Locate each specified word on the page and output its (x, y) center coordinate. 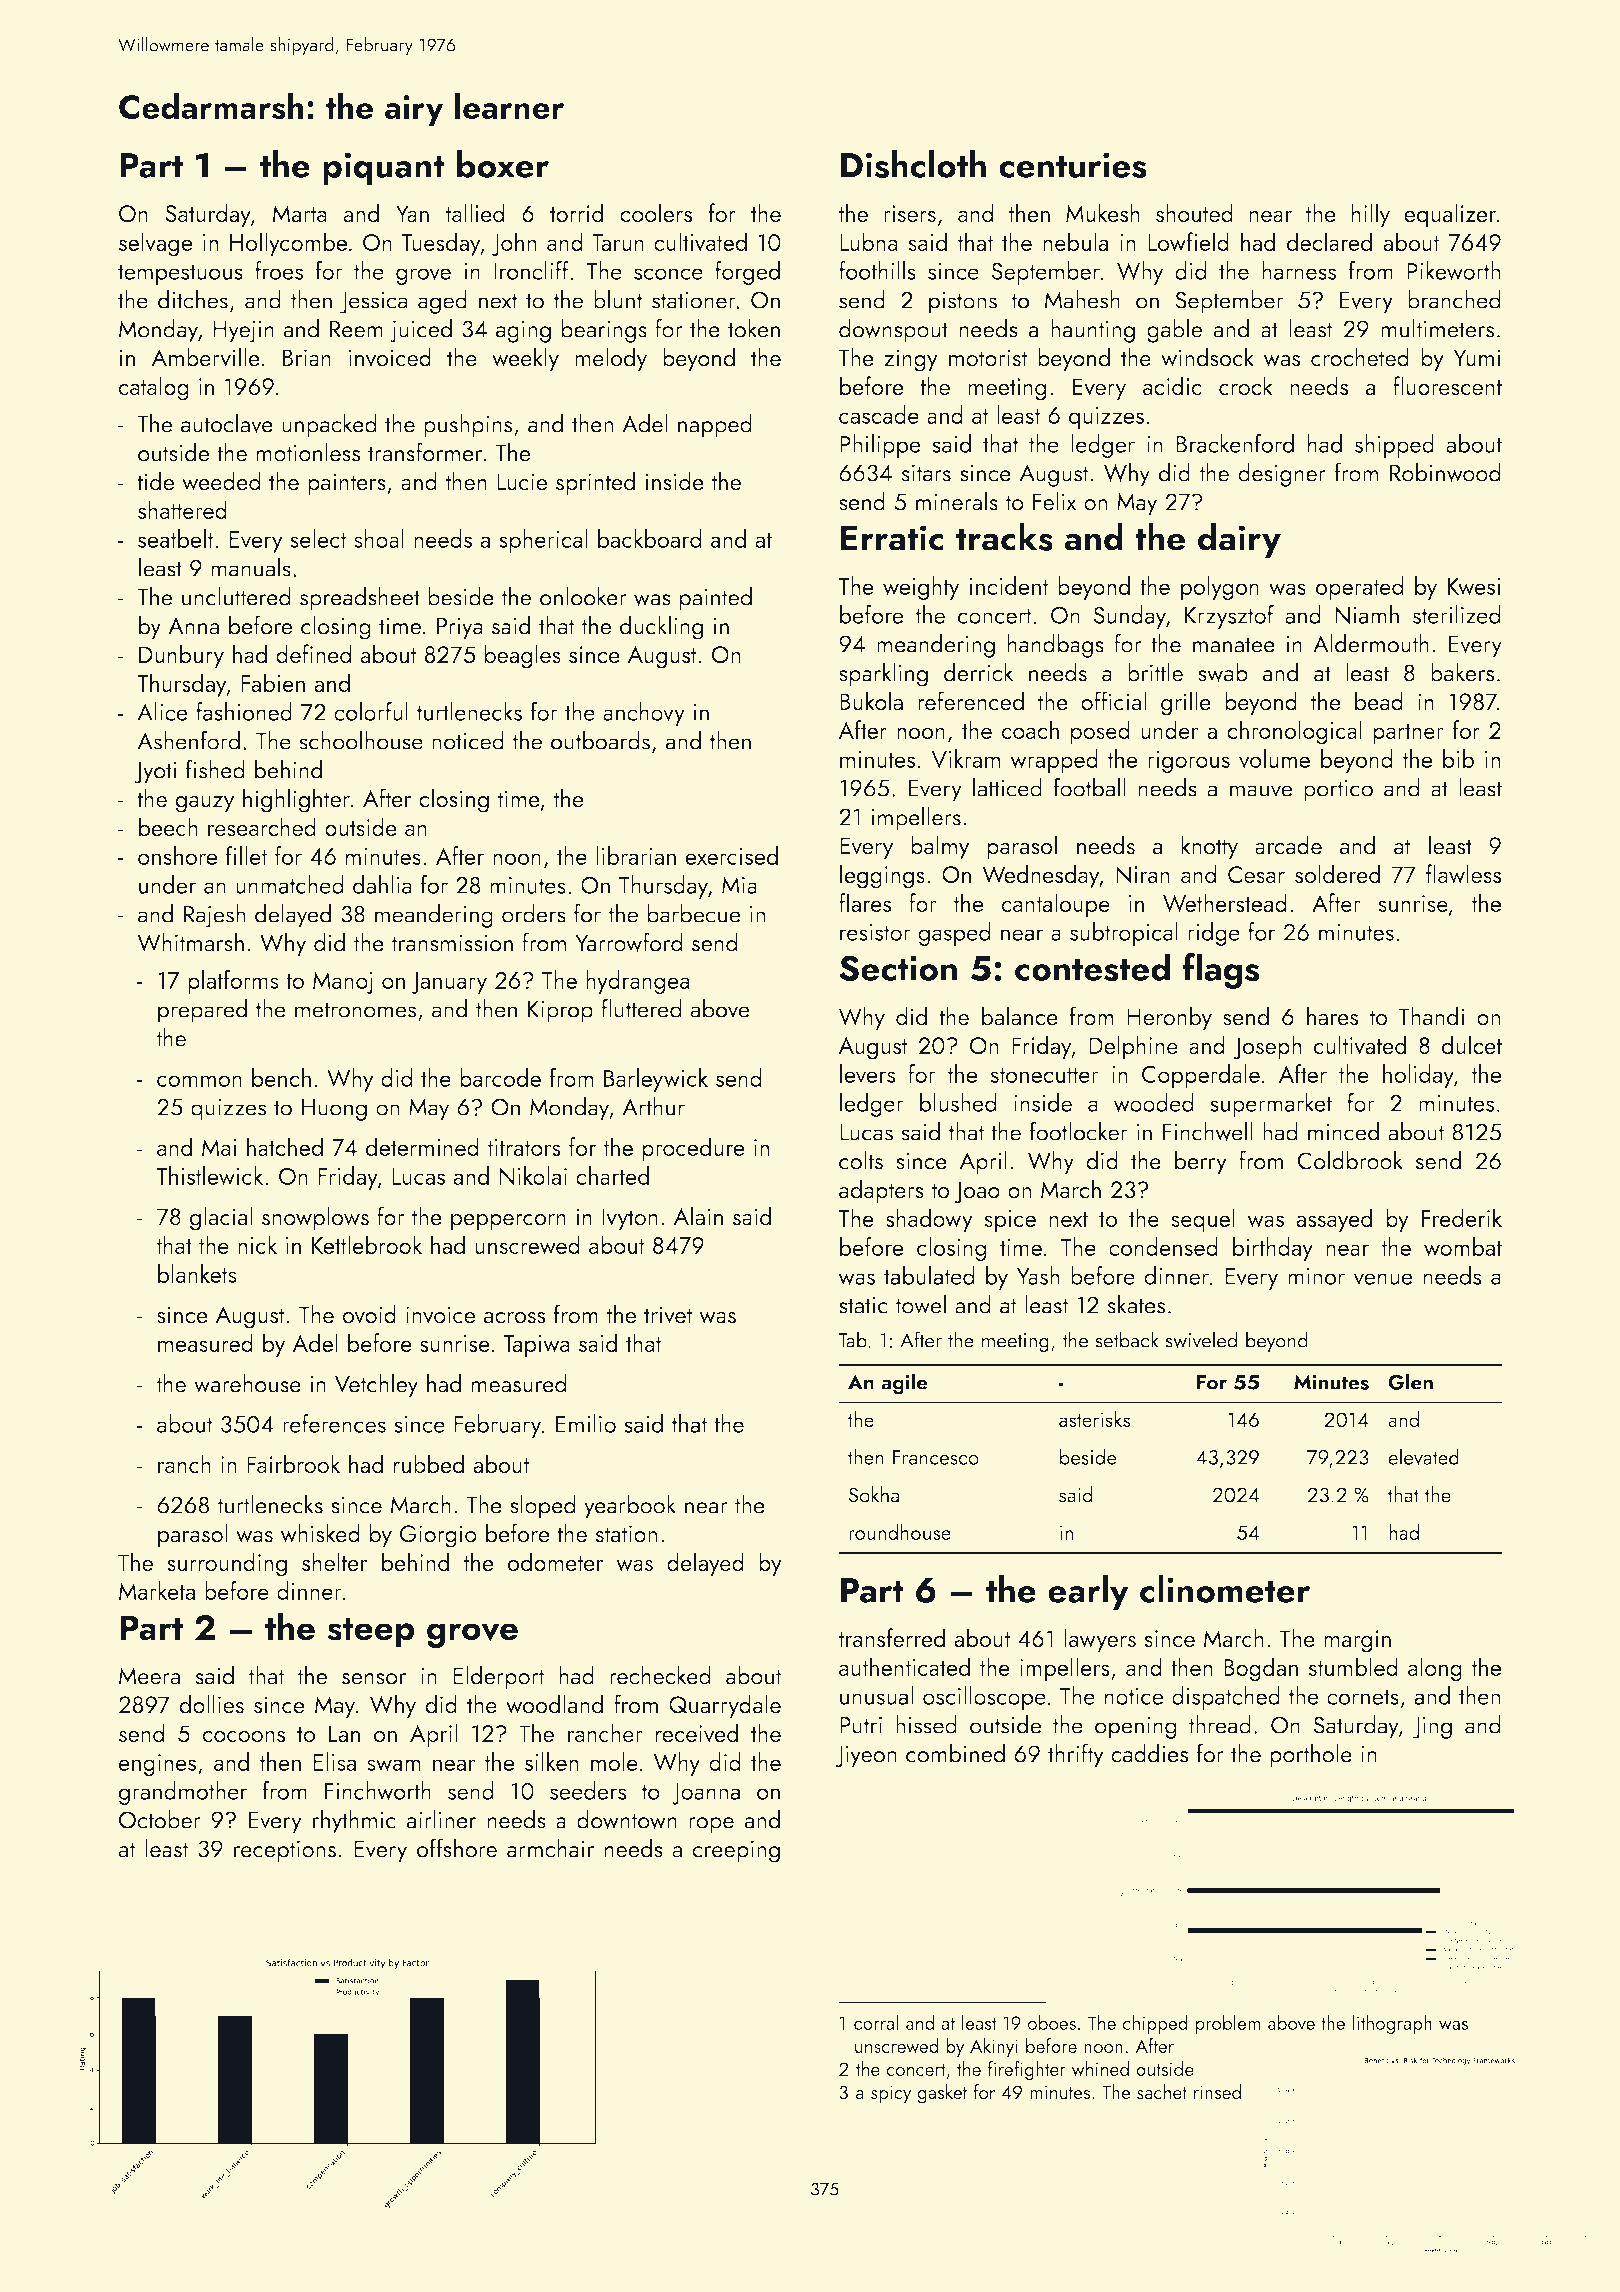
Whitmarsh (190, 942)
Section (898, 968)
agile (904, 1384)
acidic (1172, 385)
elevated (1423, 1456)
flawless (1464, 874)
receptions (285, 1851)
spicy (891, 2094)
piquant (384, 168)
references (334, 1423)
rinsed (1217, 2091)
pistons (963, 302)
